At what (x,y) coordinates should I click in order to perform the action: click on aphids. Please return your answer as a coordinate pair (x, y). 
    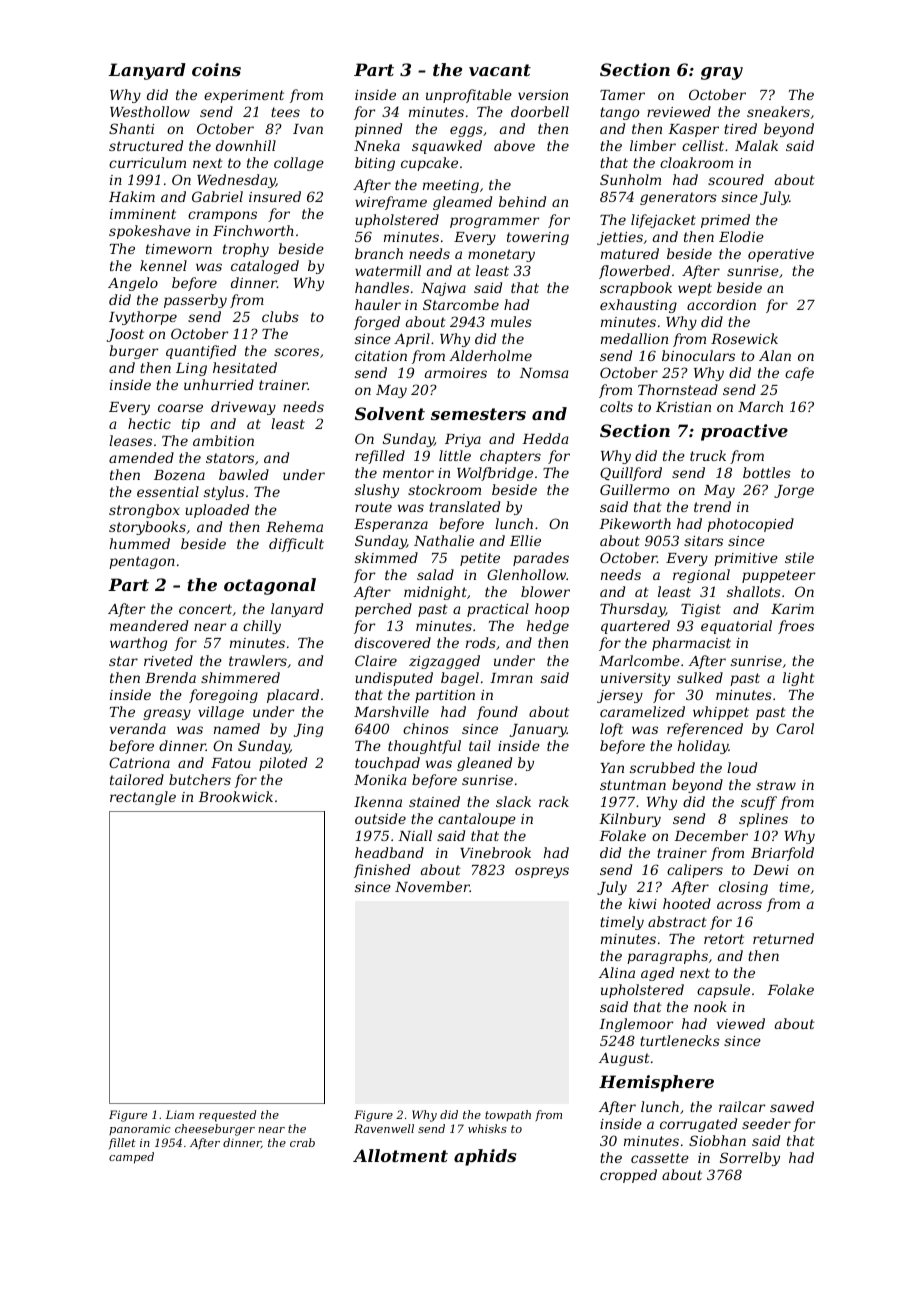
    Looking at the image, I should click on (485, 1157).
